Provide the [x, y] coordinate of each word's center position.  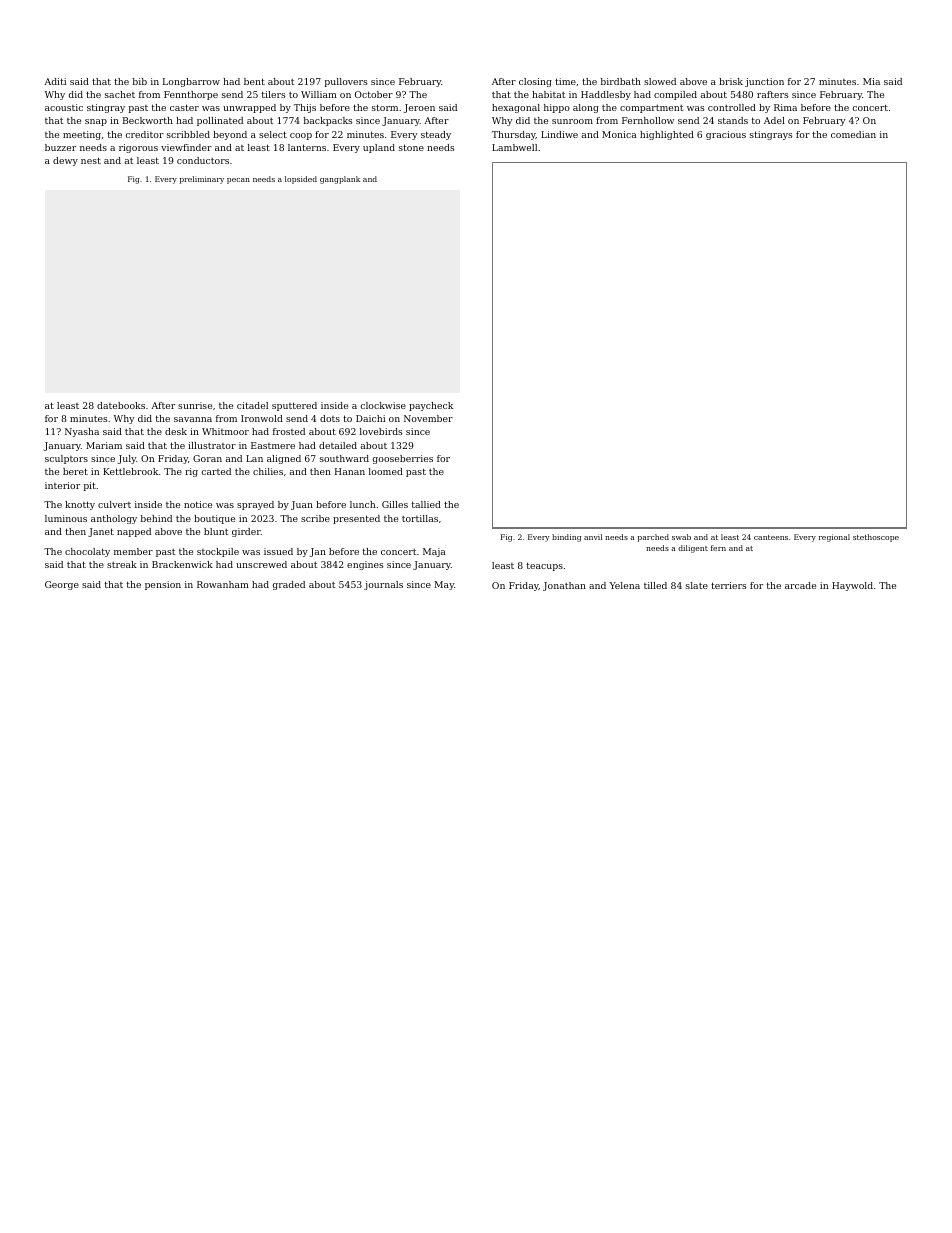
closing [535, 82]
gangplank [340, 180]
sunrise [195, 405]
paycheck [431, 406]
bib [140, 81]
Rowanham [223, 584]
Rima [785, 107]
